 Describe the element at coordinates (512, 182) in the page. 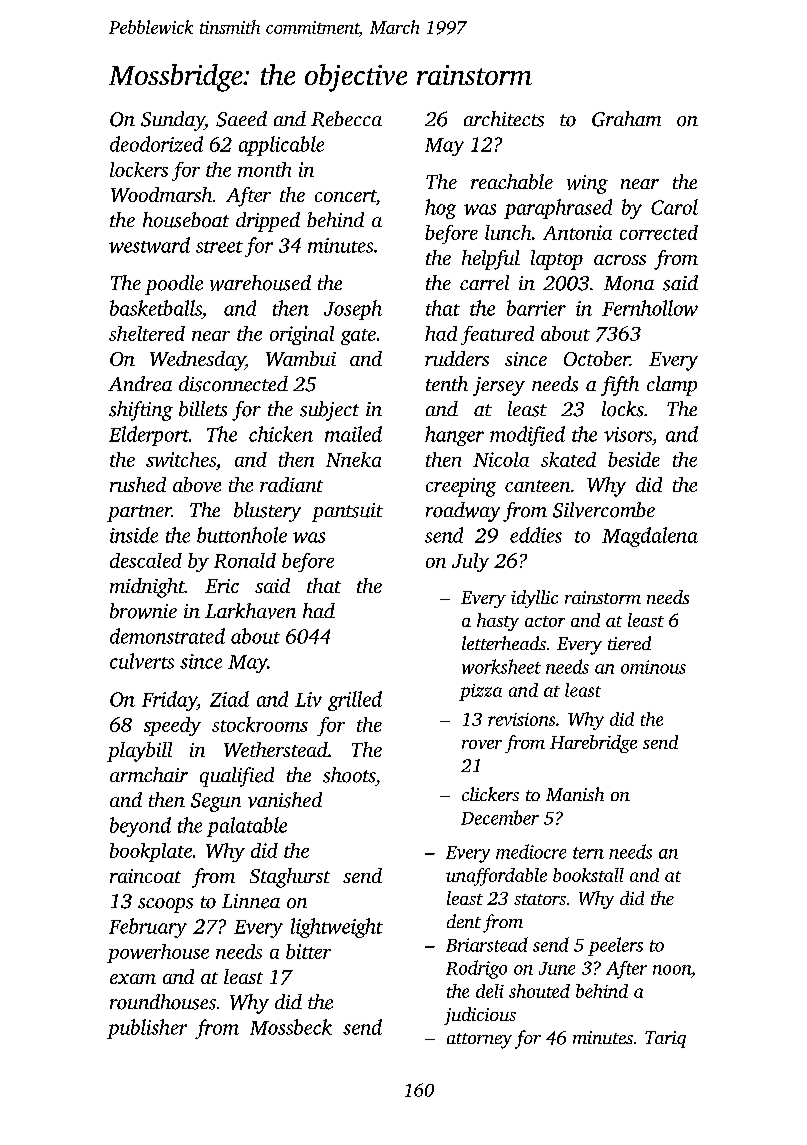

I see `reachable` at that location.
